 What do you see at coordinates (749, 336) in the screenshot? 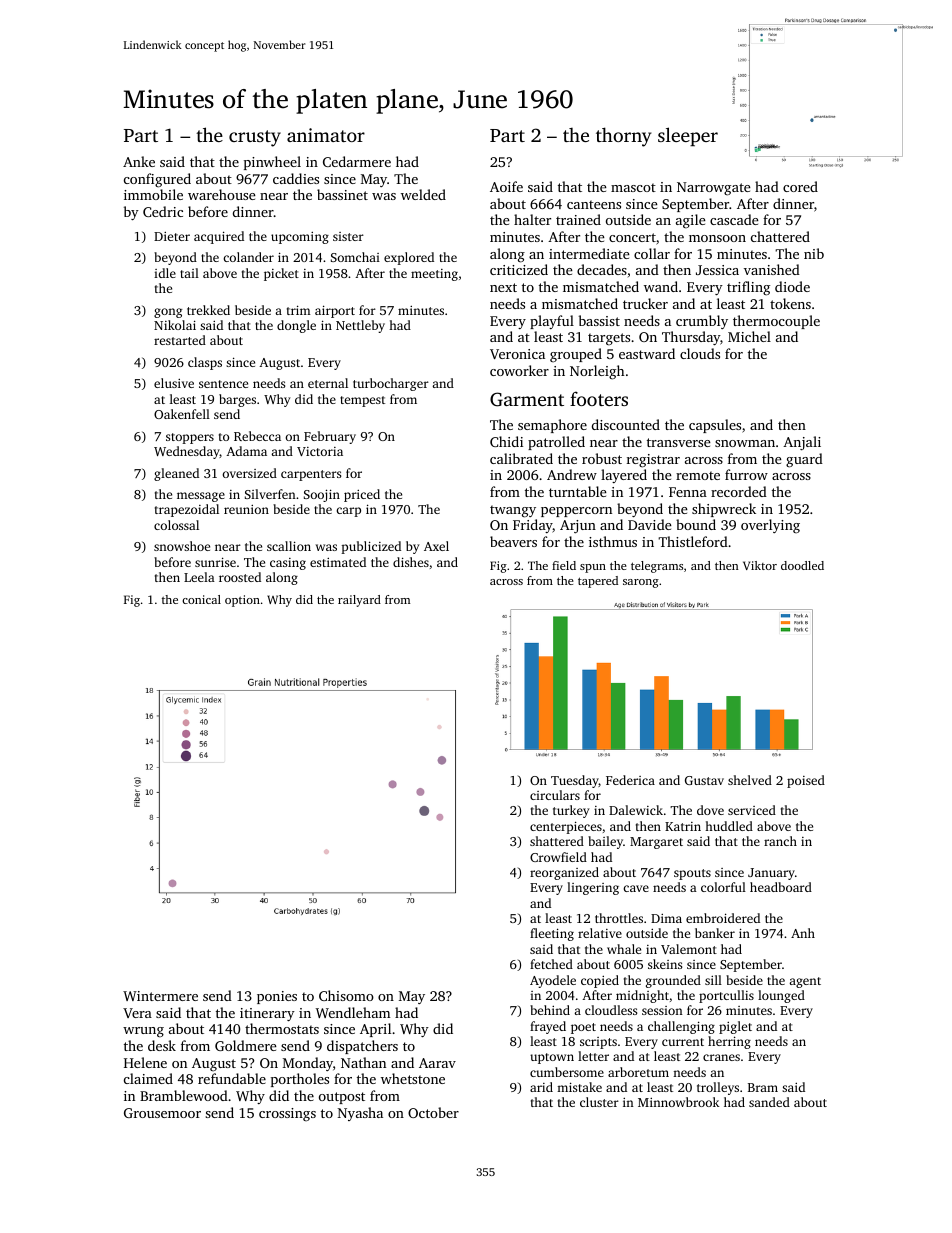
I see `Michel` at bounding box center [749, 336].
